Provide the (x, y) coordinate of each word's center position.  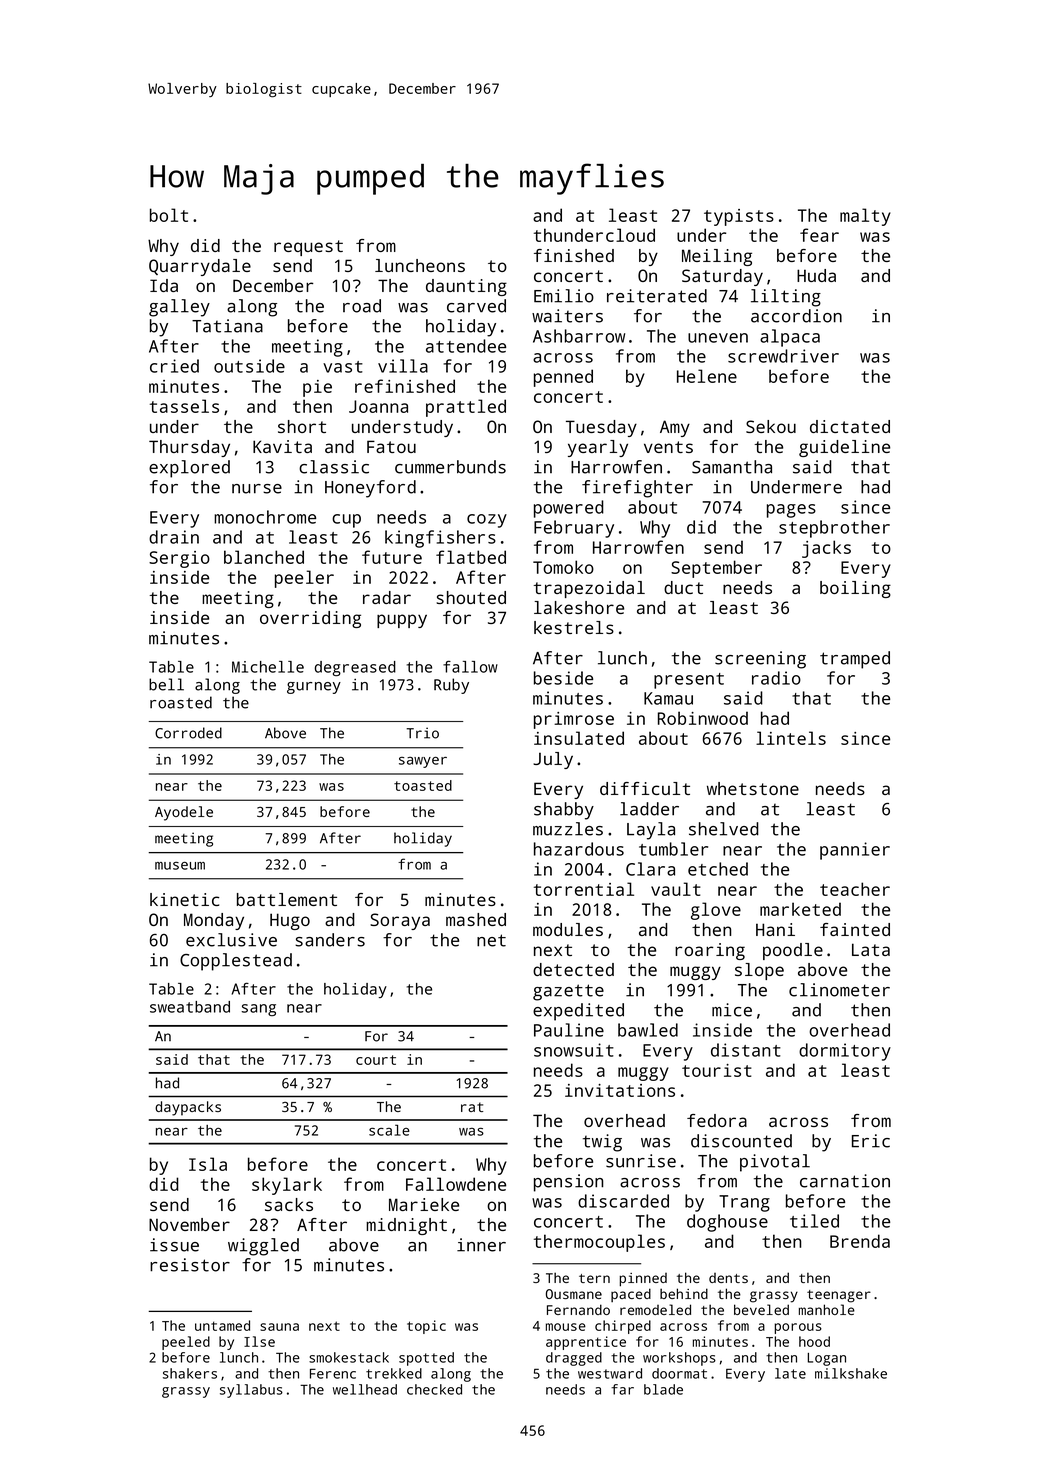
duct (683, 587)
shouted (471, 597)
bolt (169, 215)
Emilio (564, 296)
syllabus (251, 1391)
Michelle (268, 667)
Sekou (771, 426)
